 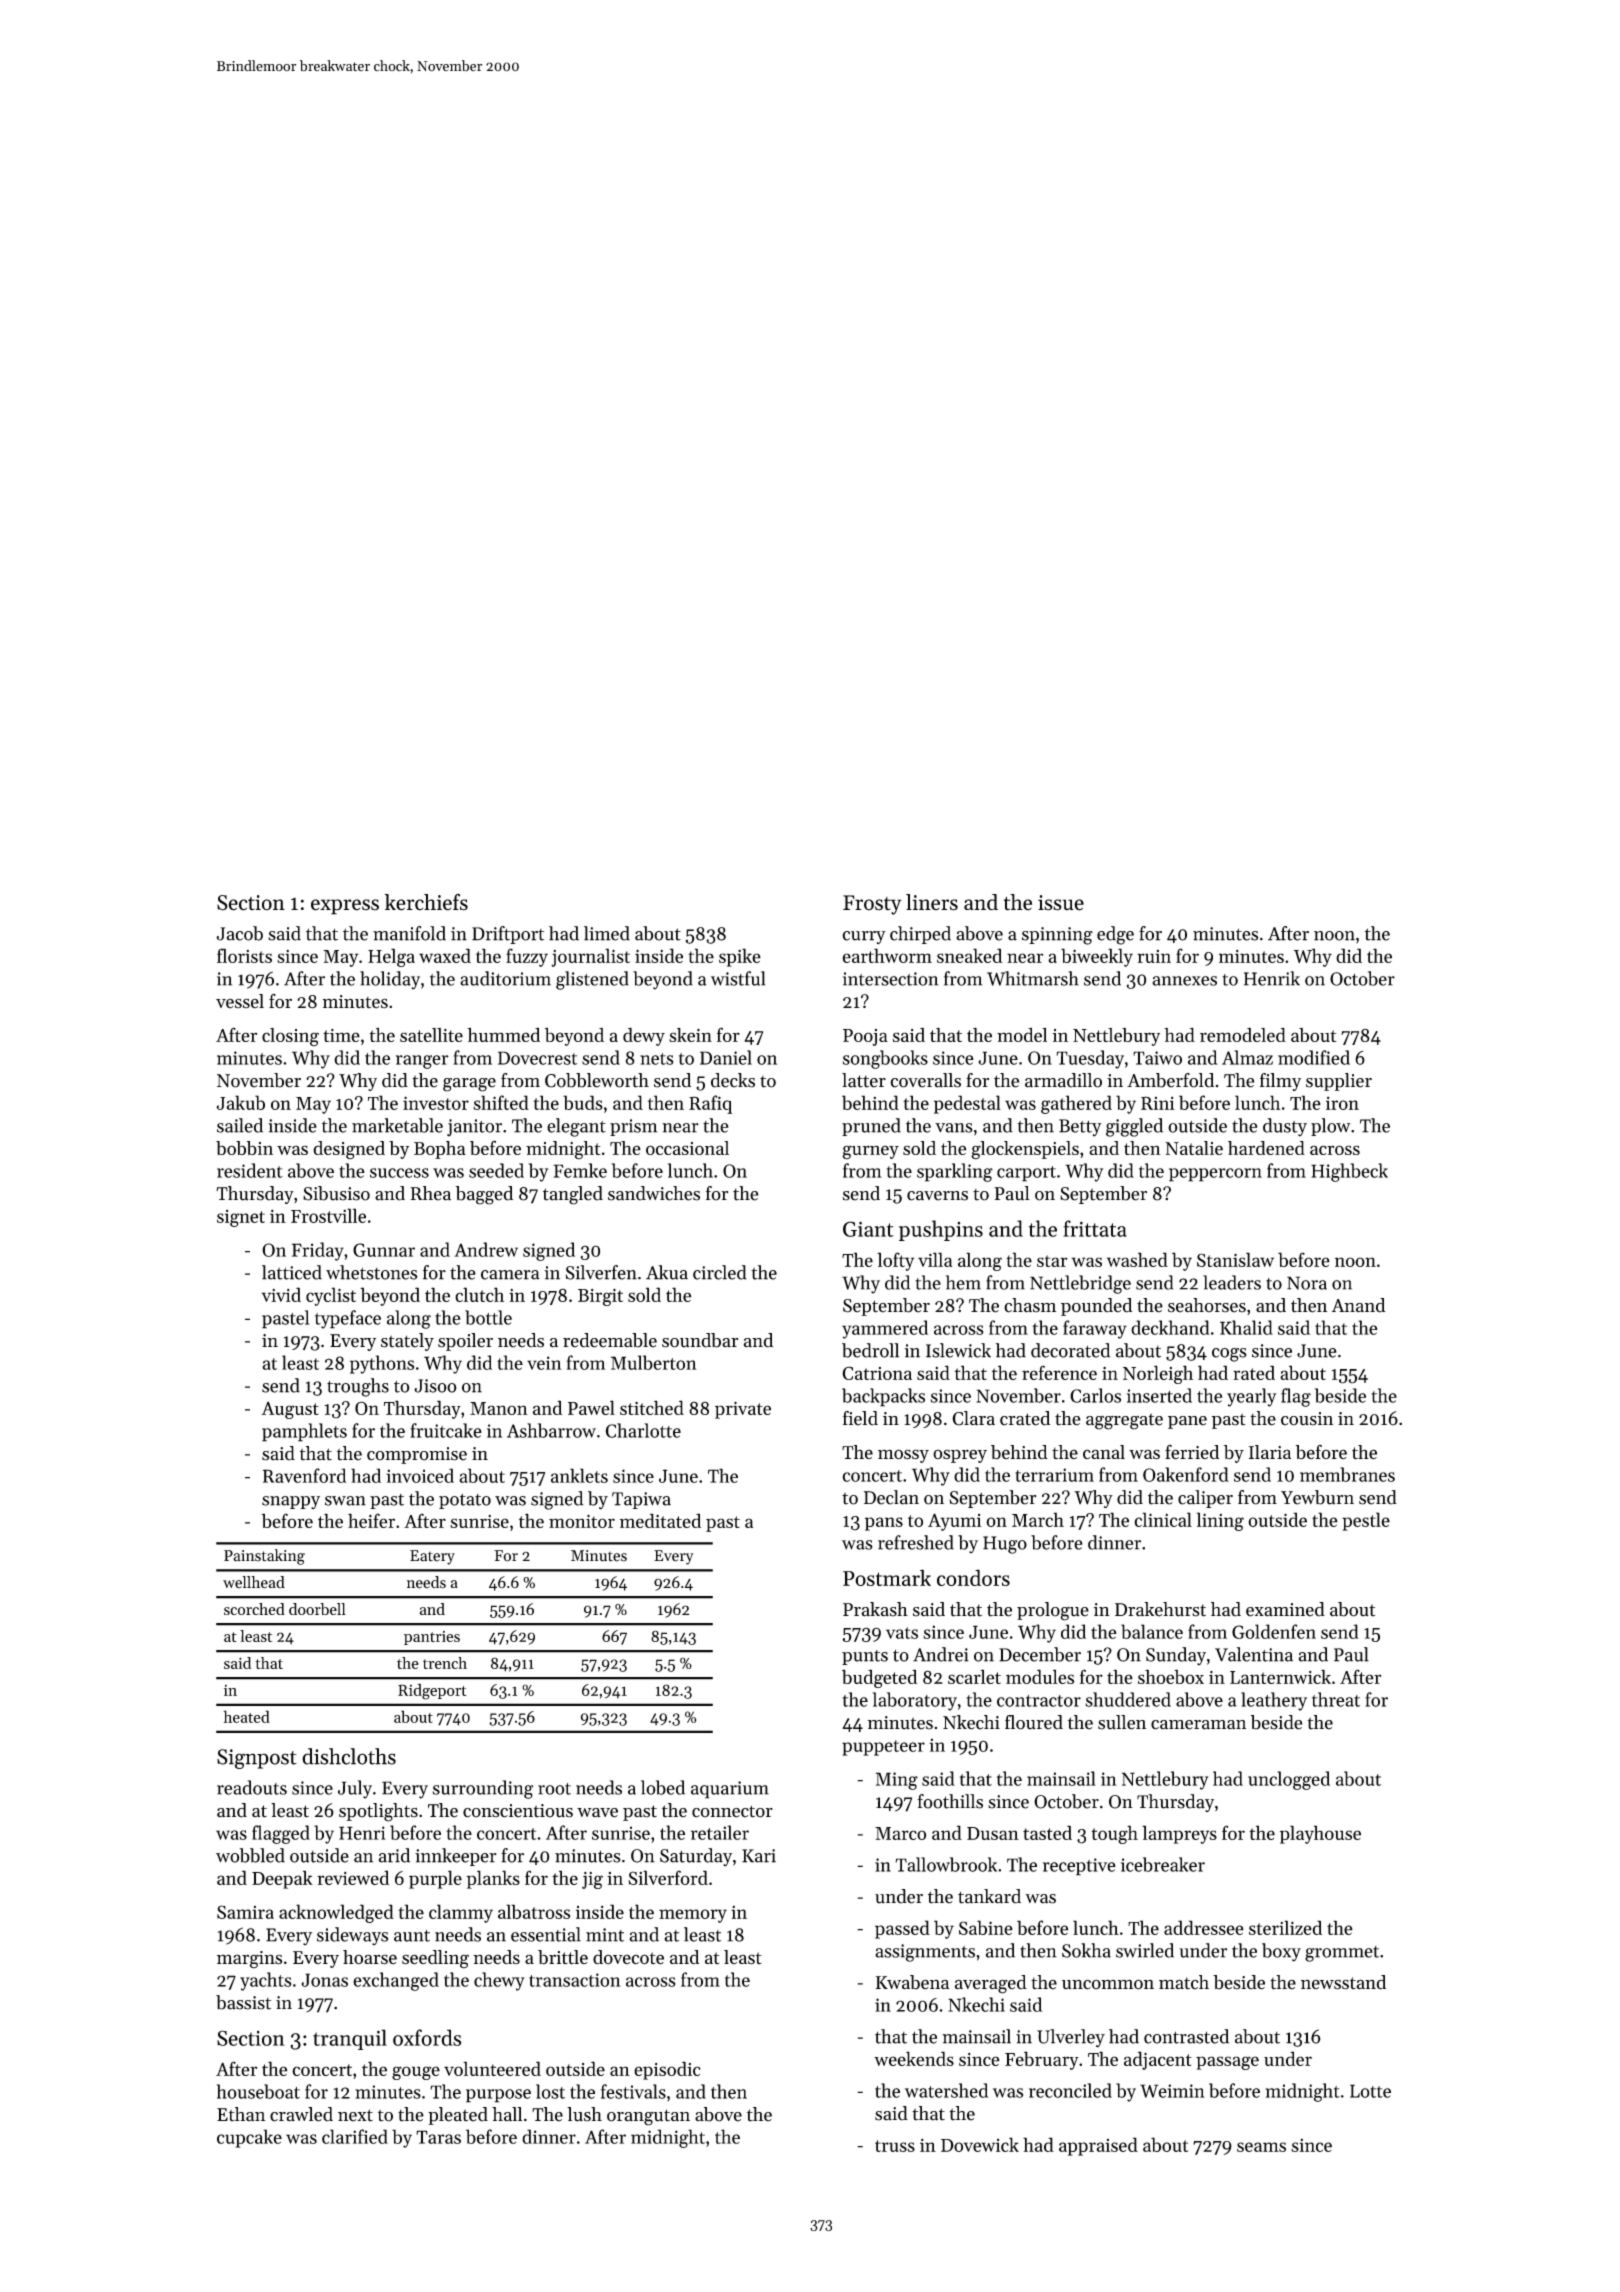 What do you see at coordinates (247, 1716) in the image?
I see `heated` at bounding box center [247, 1716].
